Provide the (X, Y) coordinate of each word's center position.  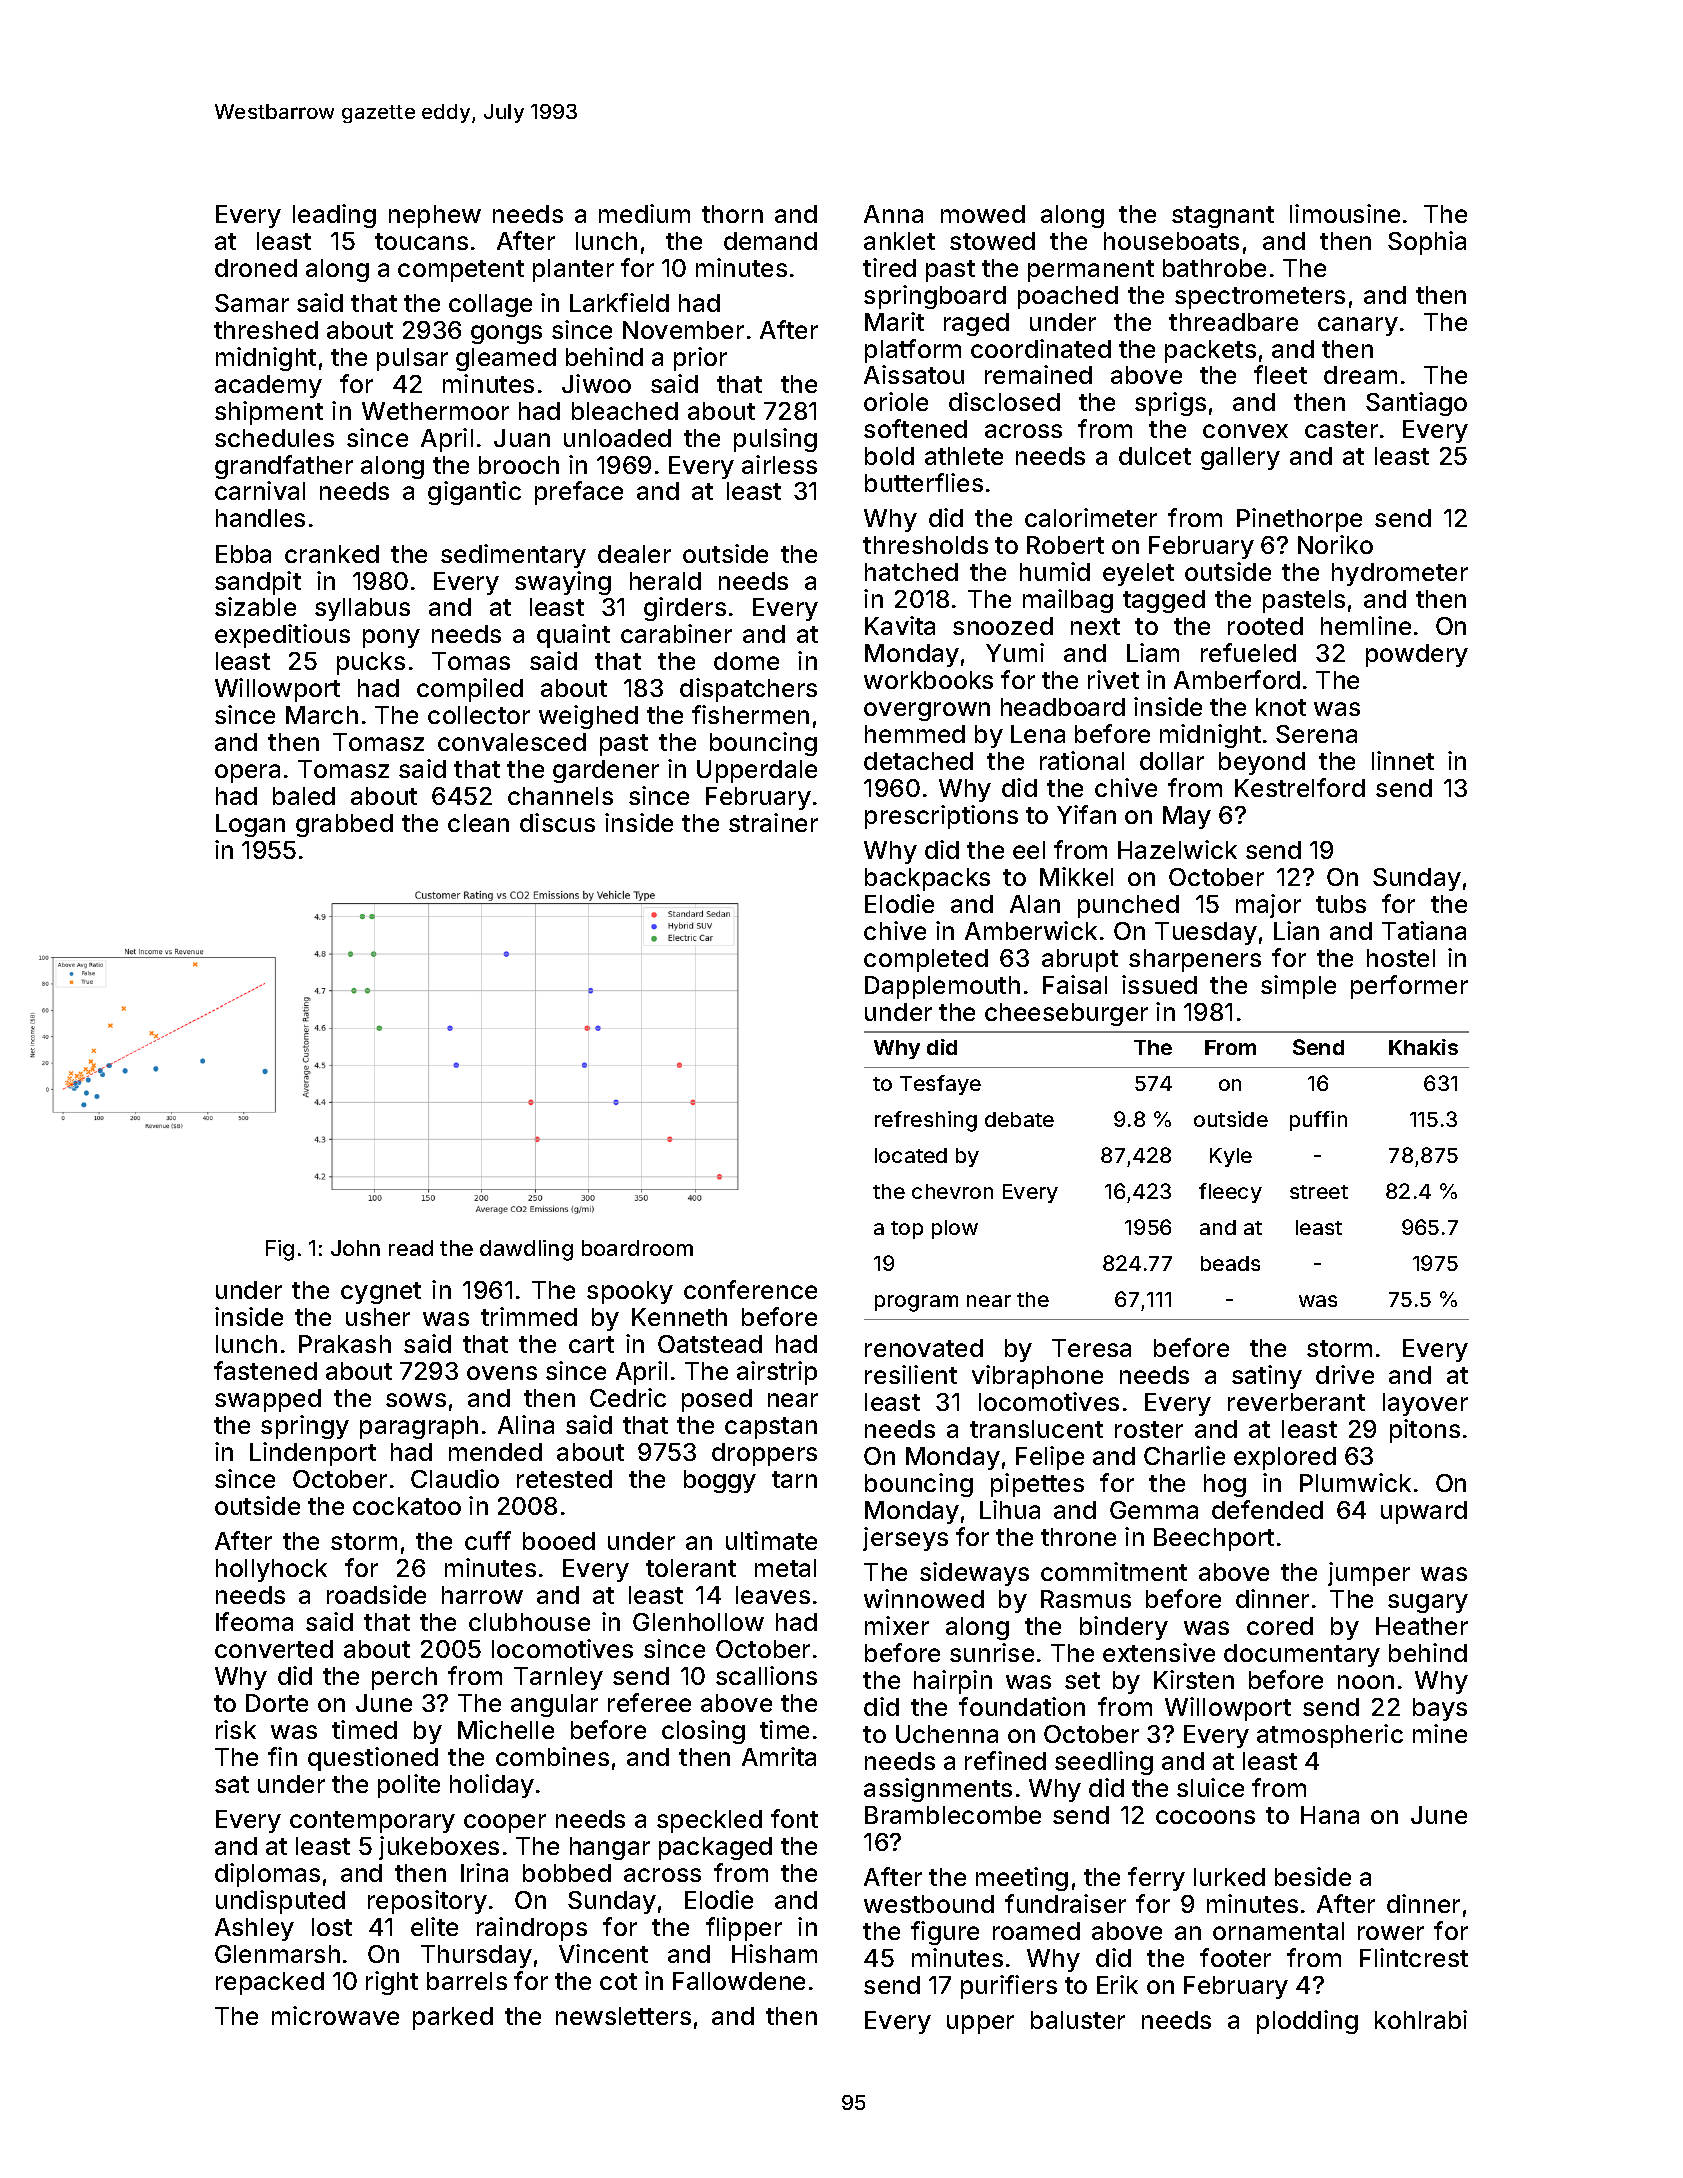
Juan (522, 438)
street (1319, 1192)
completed (926, 960)
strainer (773, 822)
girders (685, 609)
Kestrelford (1300, 787)
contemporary (372, 1822)
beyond (1262, 763)
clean (478, 823)
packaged (715, 1848)
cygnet (381, 1293)
